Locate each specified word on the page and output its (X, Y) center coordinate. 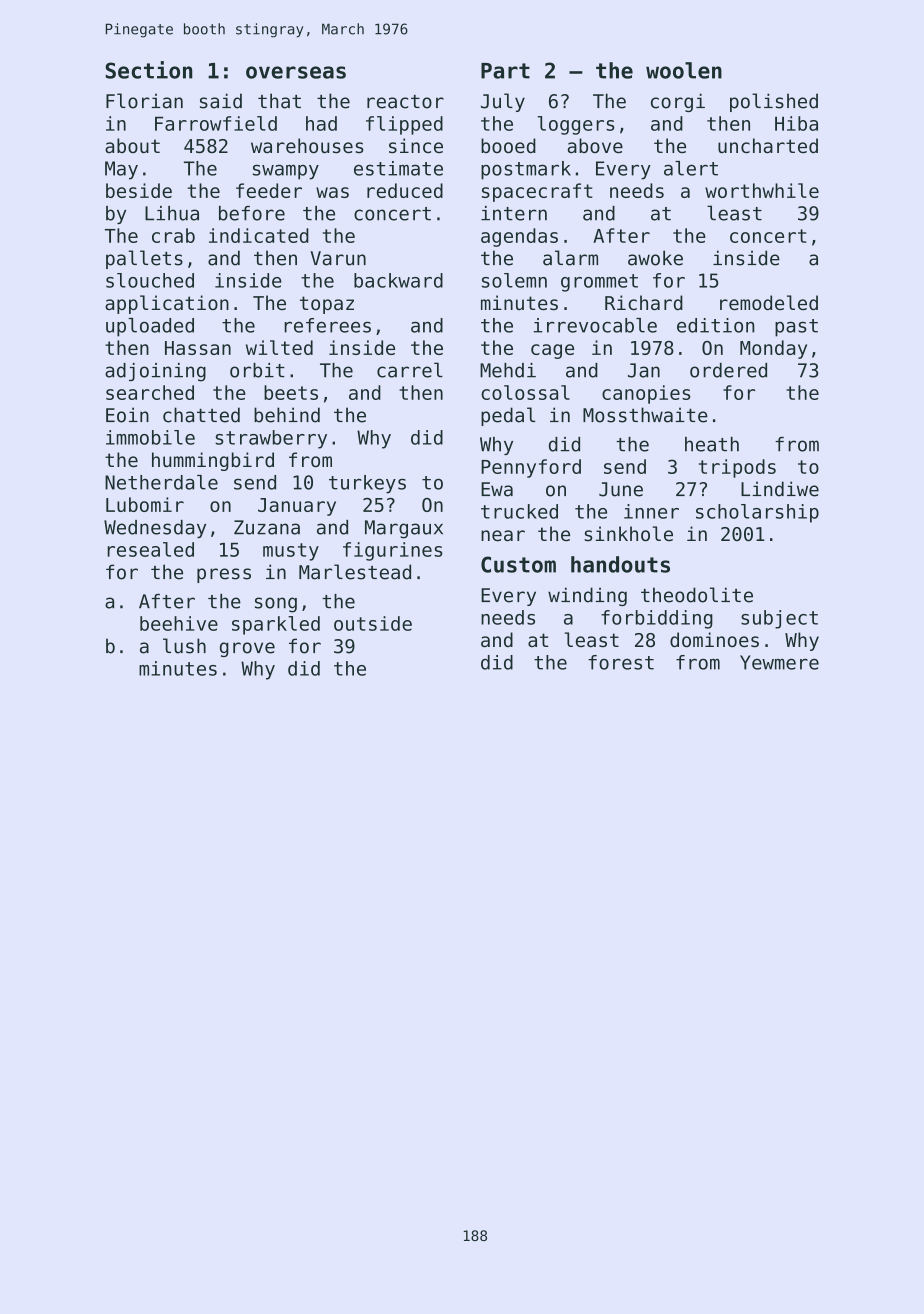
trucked (519, 511)
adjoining (155, 372)
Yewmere (779, 662)
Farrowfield (216, 123)
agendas (519, 237)
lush (184, 646)
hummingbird (213, 461)
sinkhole (628, 533)
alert (691, 168)
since (416, 146)
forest (621, 662)
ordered (728, 370)
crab (173, 235)
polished (774, 102)
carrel (410, 370)
